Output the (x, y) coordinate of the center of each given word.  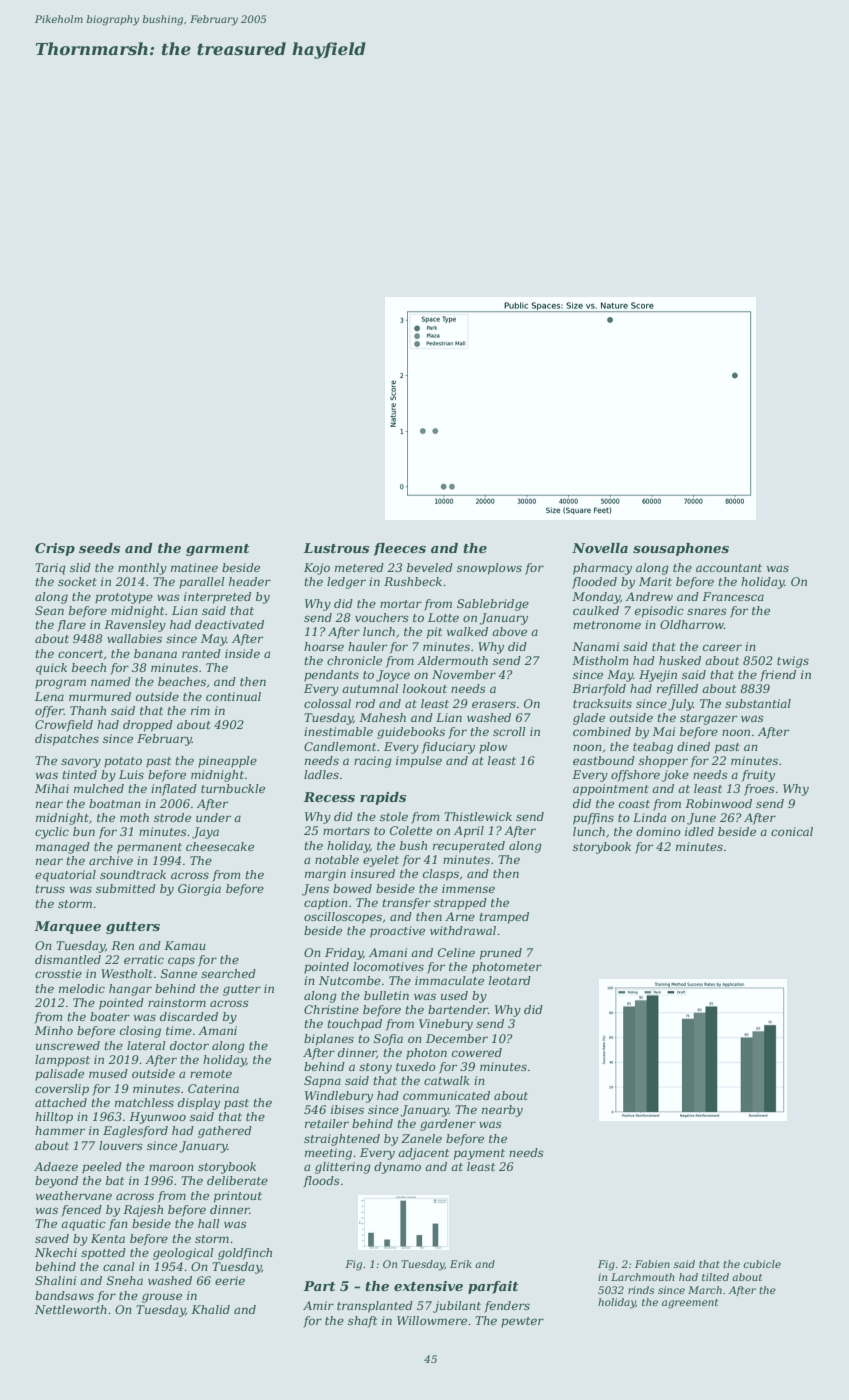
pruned (501, 954)
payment (479, 1154)
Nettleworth (71, 1309)
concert (80, 654)
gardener (448, 1125)
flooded (594, 583)
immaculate (449, 980)
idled (699, 831)
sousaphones (681, 549)
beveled (430, 567)
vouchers (382, 617)
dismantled (68, 959)
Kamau (185, 945)
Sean (49, 610)
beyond (56, 1182)
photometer (507, 968)
